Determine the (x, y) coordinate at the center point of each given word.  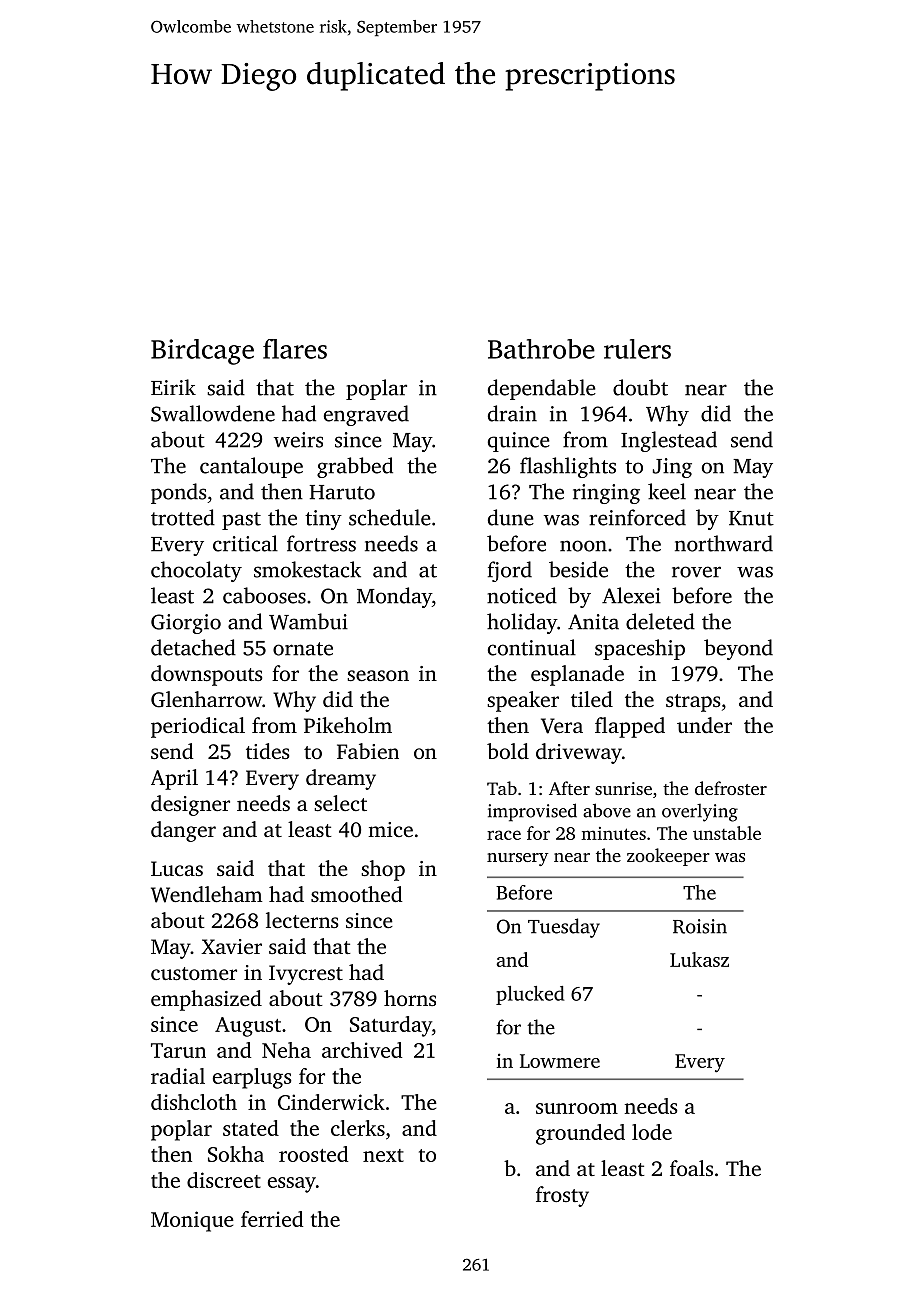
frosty (562, 1196)
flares (295, 349)
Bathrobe (541, 349)
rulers (637, 349)
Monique (192, 1221)
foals (691, 1168)
